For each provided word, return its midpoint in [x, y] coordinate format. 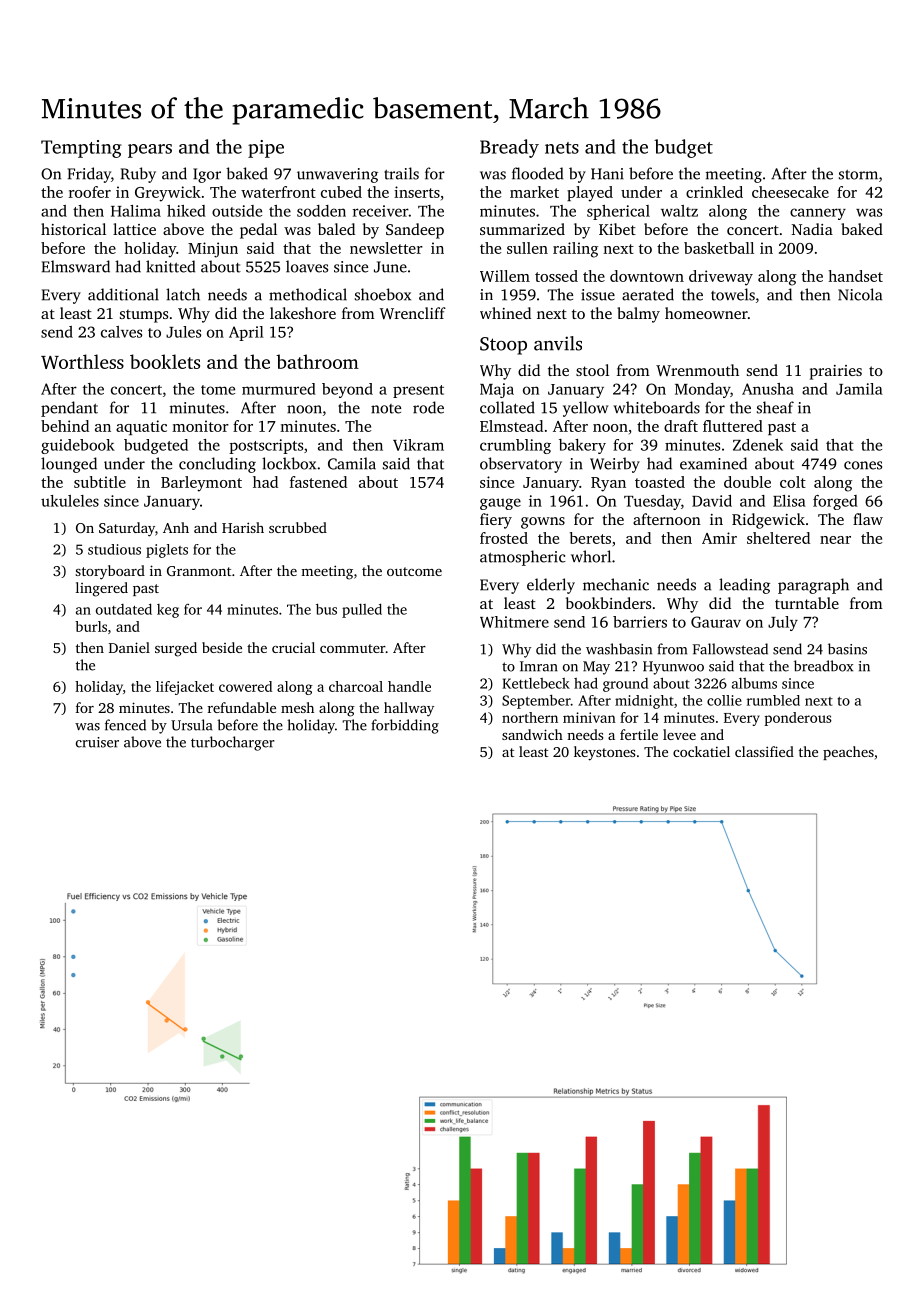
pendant [69, 409]
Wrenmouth [697, 370]
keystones [604, 753]
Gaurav [716, 622]
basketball [719, 248]
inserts [417, 192]
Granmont [199, 571]
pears [150, 151]
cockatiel [701, 751]
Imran [539, 666]
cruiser [97, 742]
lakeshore [303, 313]
